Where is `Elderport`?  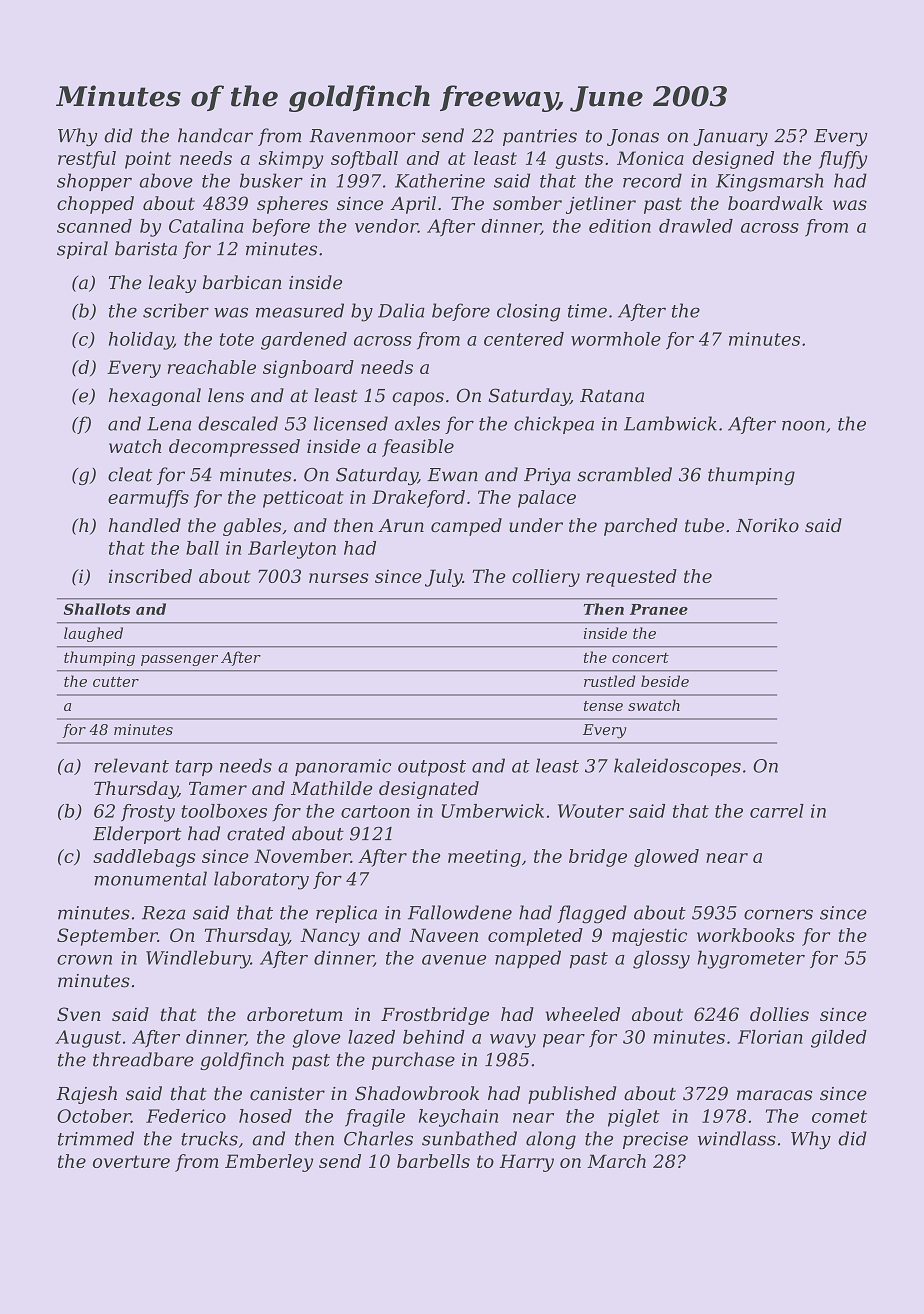
Elderport is located at coordinates (137, 835).
